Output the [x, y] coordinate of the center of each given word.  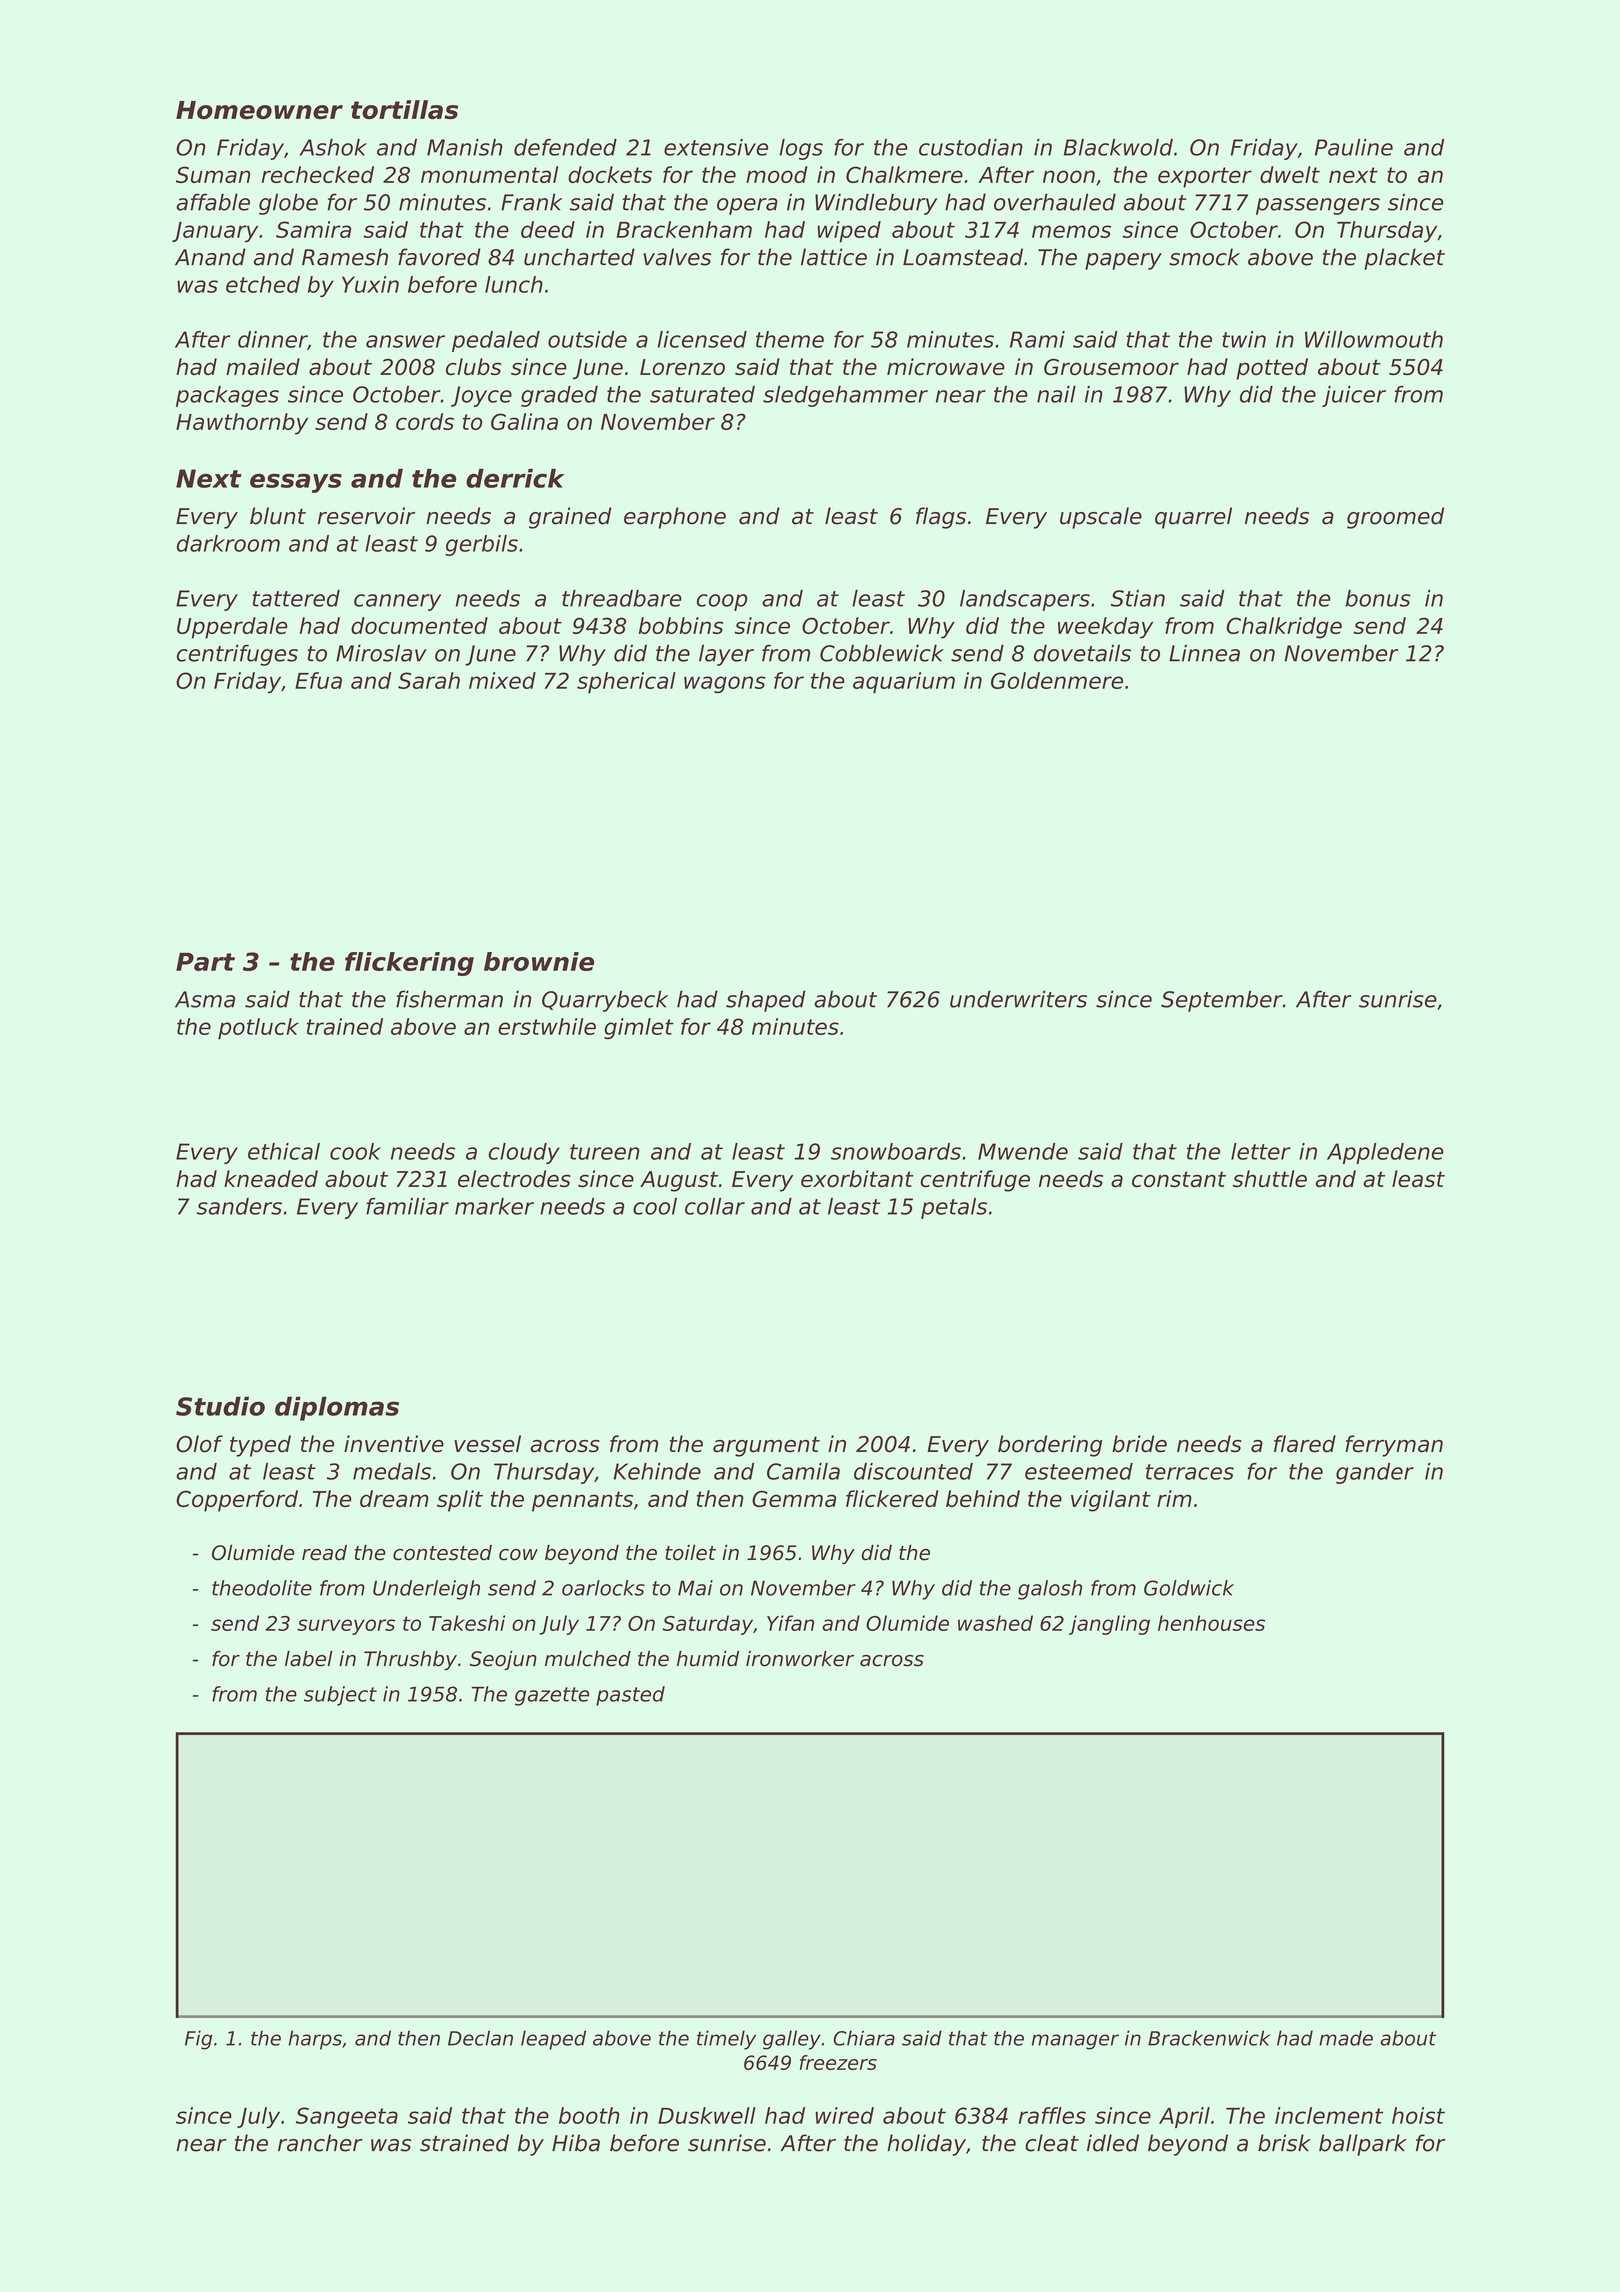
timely [726, 2040]
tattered [296, 598]
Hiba [576, 2143]
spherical [626, 683]
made [1346, 2038]
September [1222, 1001]
